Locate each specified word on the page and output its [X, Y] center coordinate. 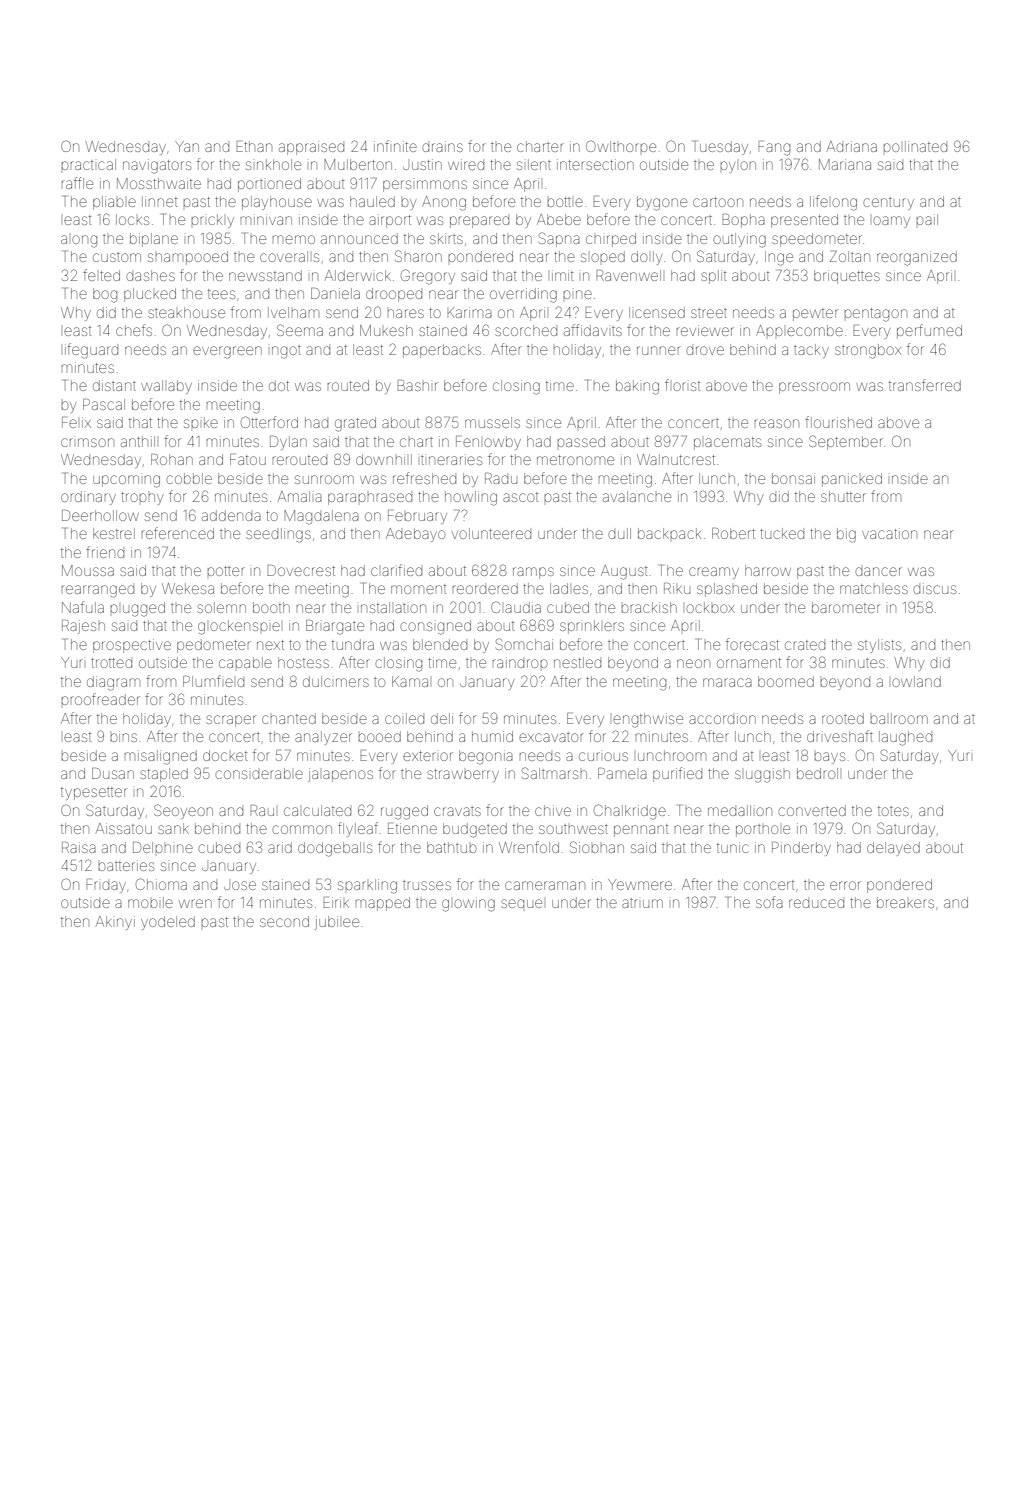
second [284, 921]
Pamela [622, 773]
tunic [733, 847]
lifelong [833, 203]
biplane [154, 240]
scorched [526, 330]
